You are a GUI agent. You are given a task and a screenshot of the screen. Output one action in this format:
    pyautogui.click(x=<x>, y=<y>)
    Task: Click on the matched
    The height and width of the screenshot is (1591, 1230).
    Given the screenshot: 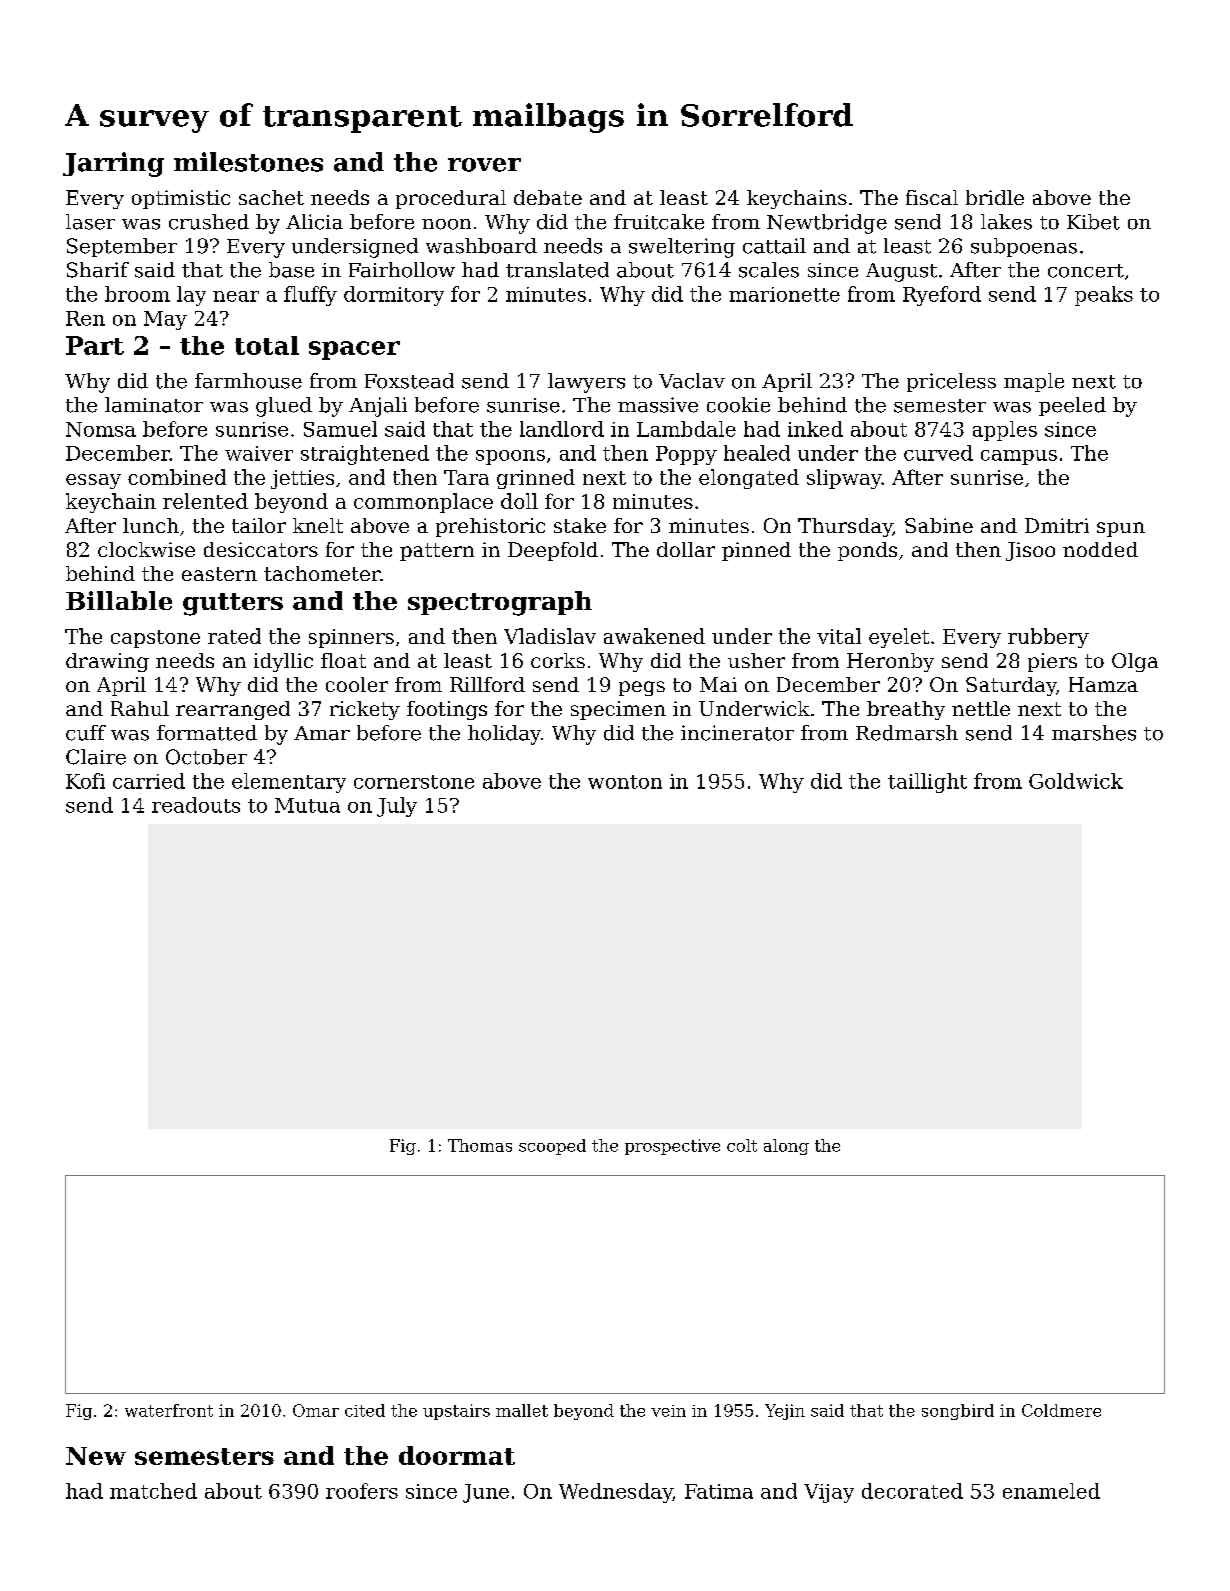 What is the action you would take?
    pyautogui.click(x=153, y=1491)
